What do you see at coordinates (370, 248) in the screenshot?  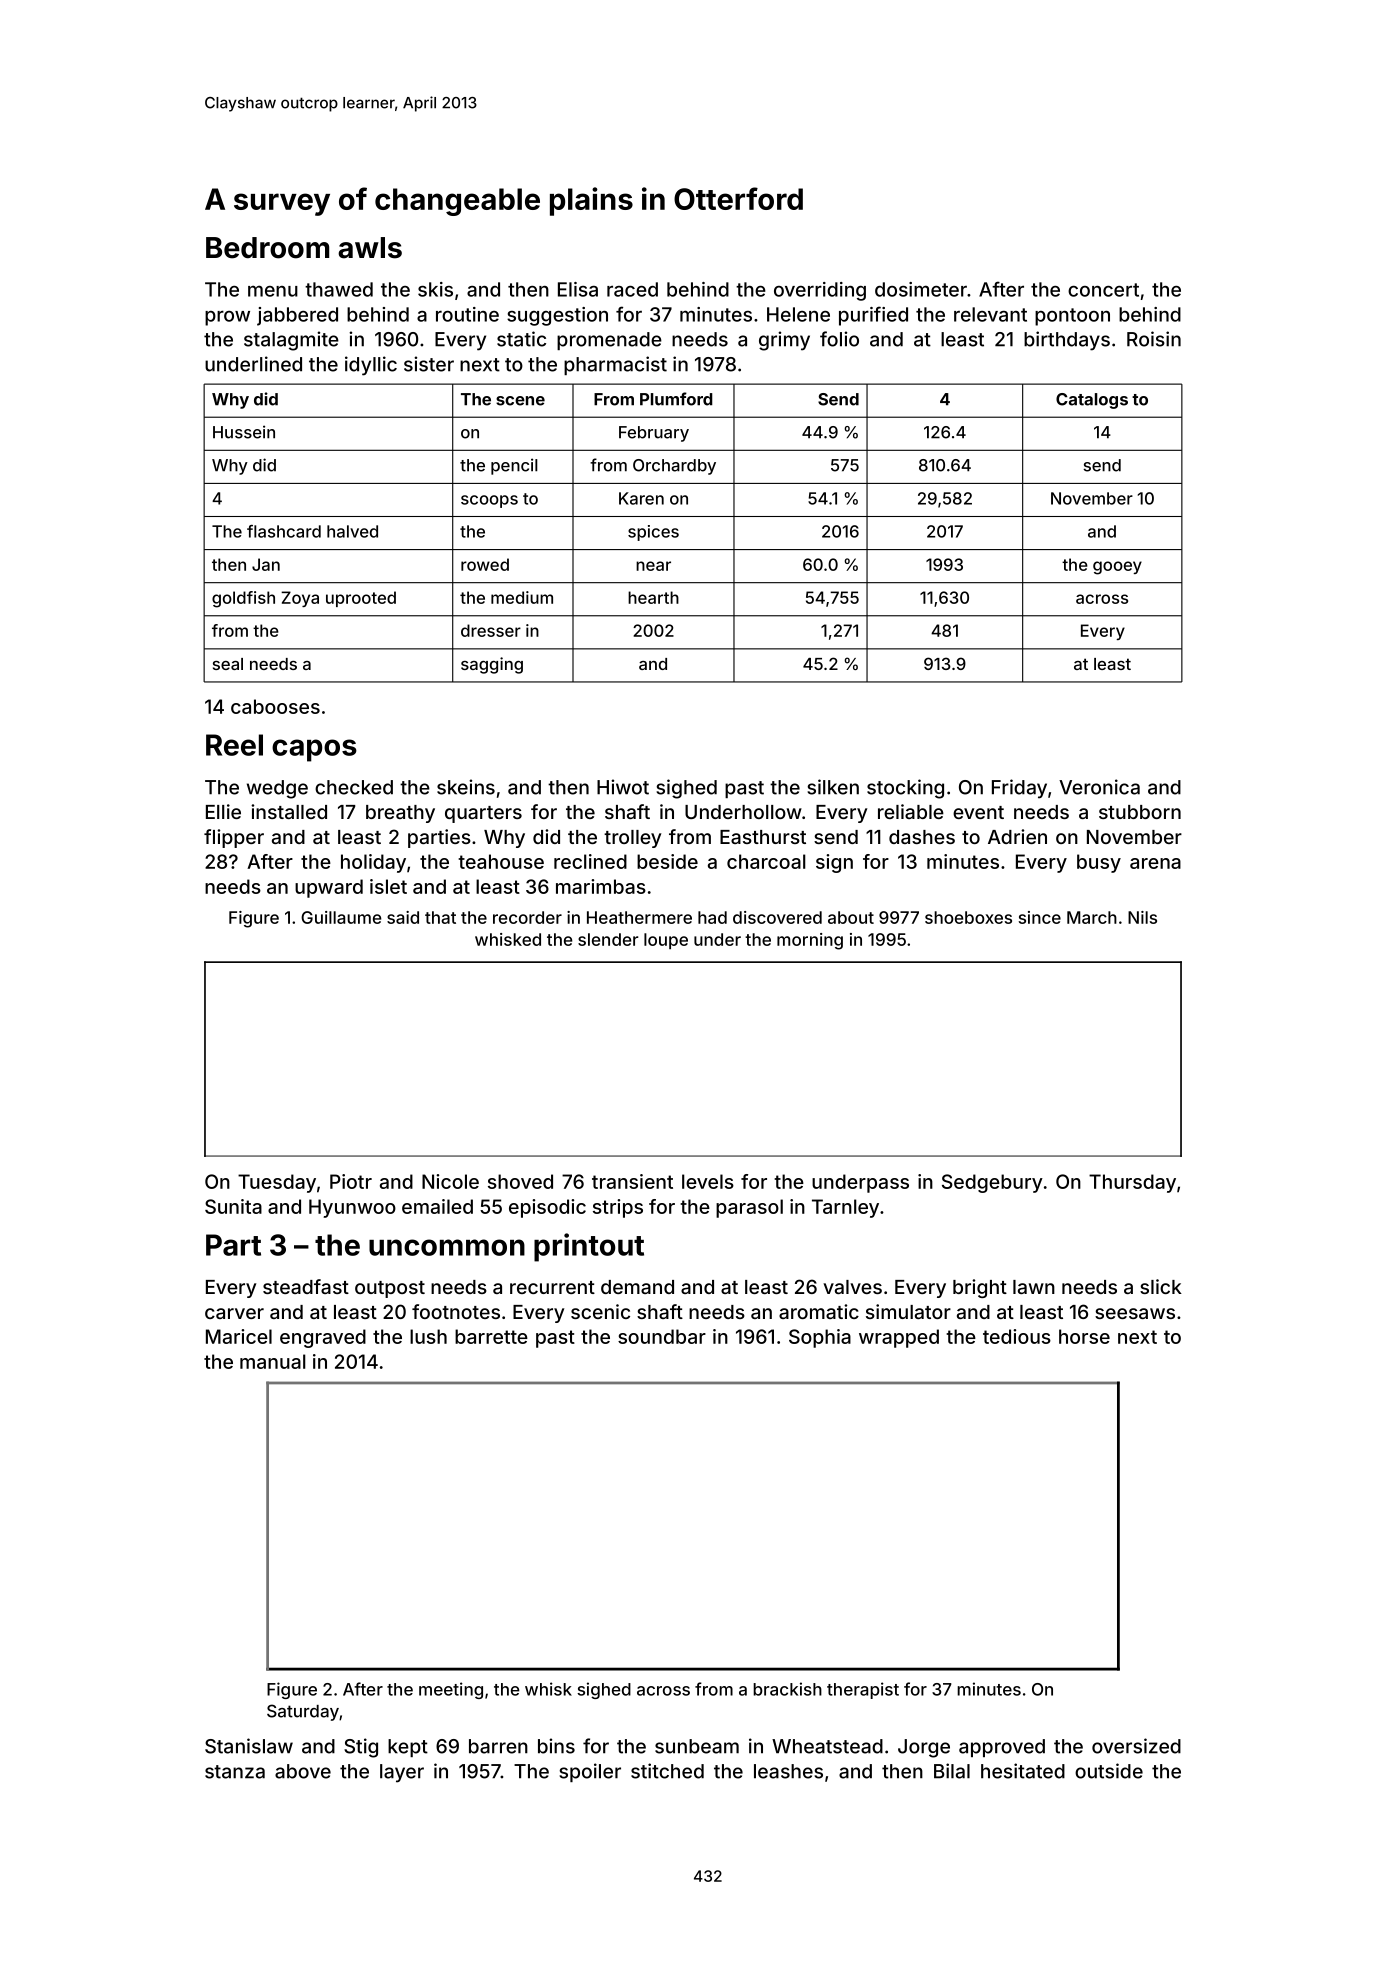 I see `awls` at bounding box center [370, 248].
